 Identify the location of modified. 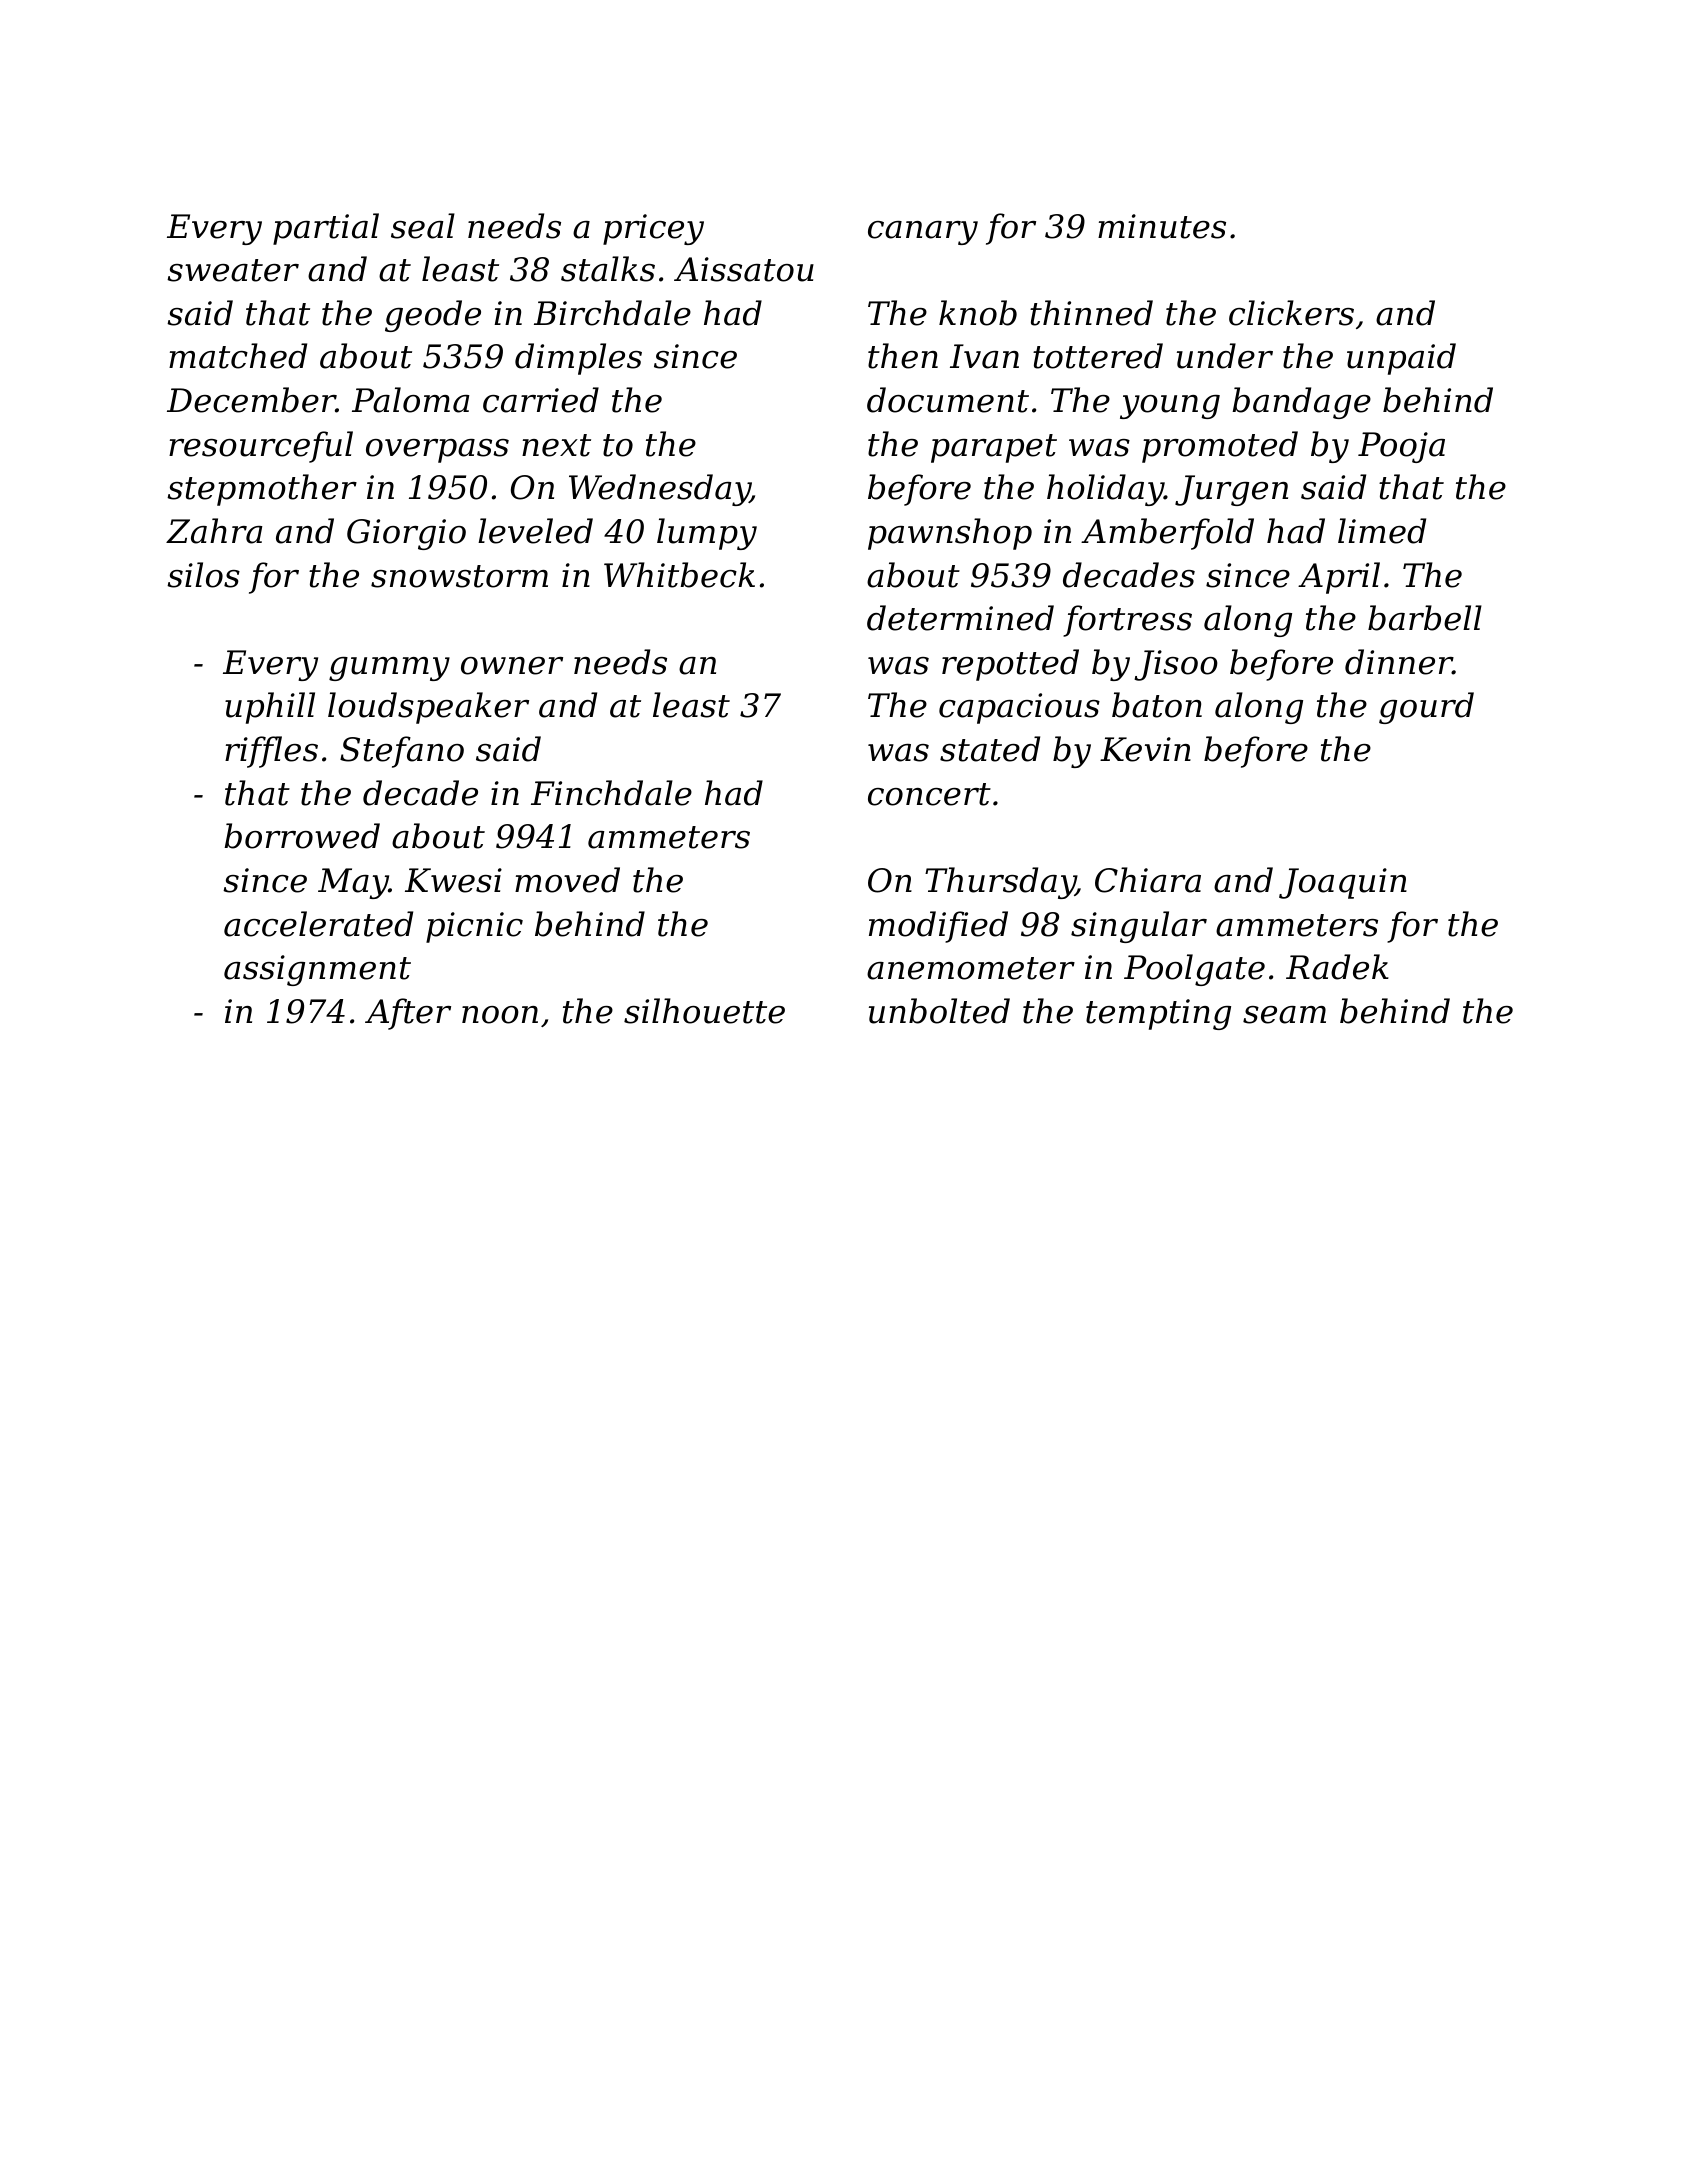
(938, 927).
